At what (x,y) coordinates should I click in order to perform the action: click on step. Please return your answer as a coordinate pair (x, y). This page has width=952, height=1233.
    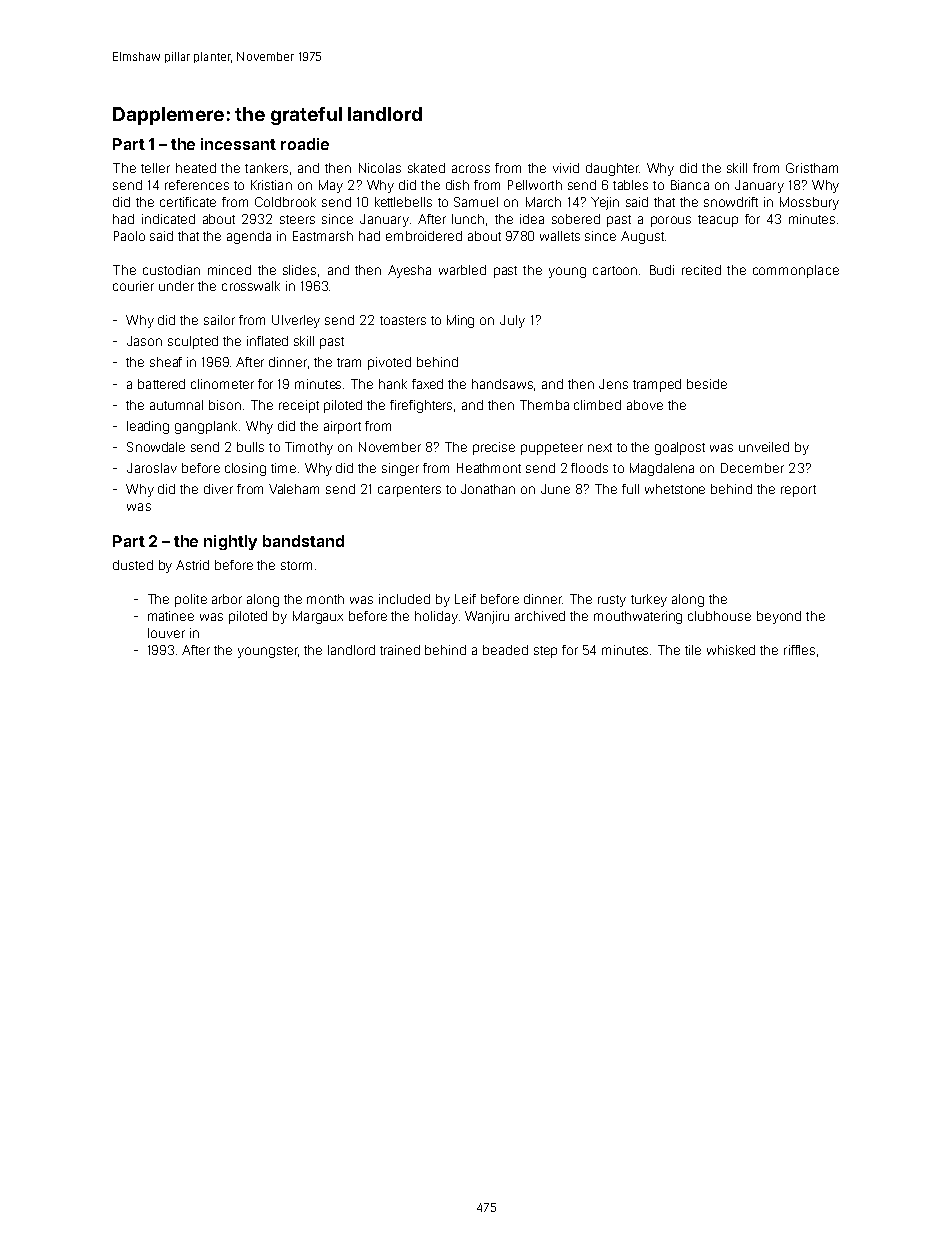
    Looking at the image, I should click on (545, 652).
